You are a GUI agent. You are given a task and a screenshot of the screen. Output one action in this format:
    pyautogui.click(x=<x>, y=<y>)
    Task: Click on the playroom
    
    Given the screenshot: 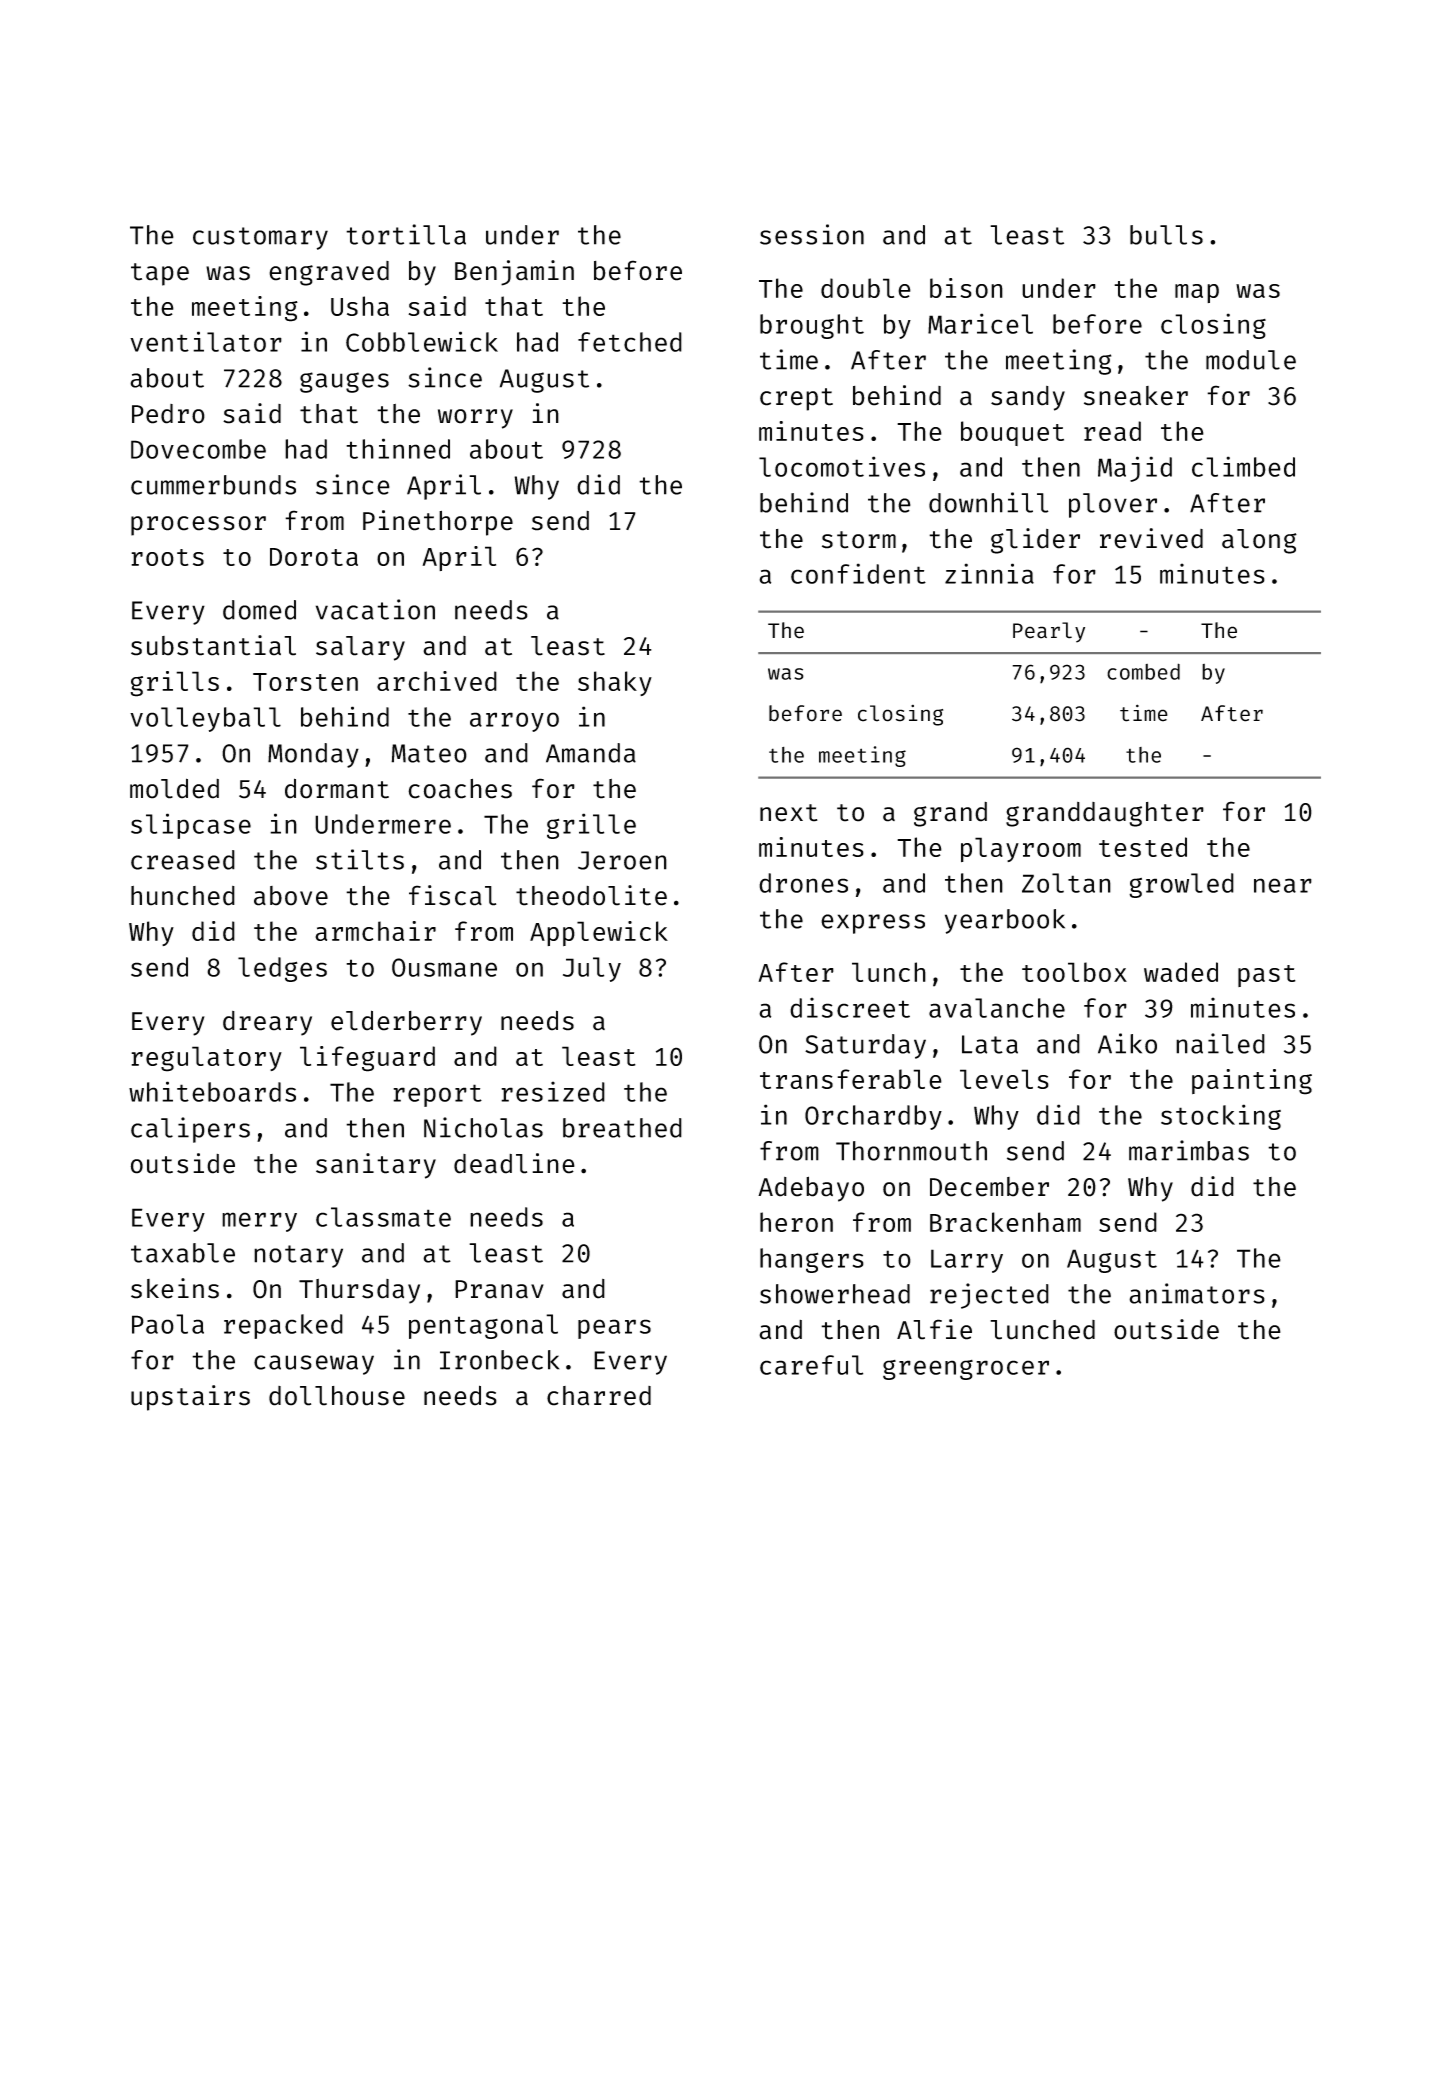 What is the action you would take?
    pyautogui.click(x=1021, y=849)
